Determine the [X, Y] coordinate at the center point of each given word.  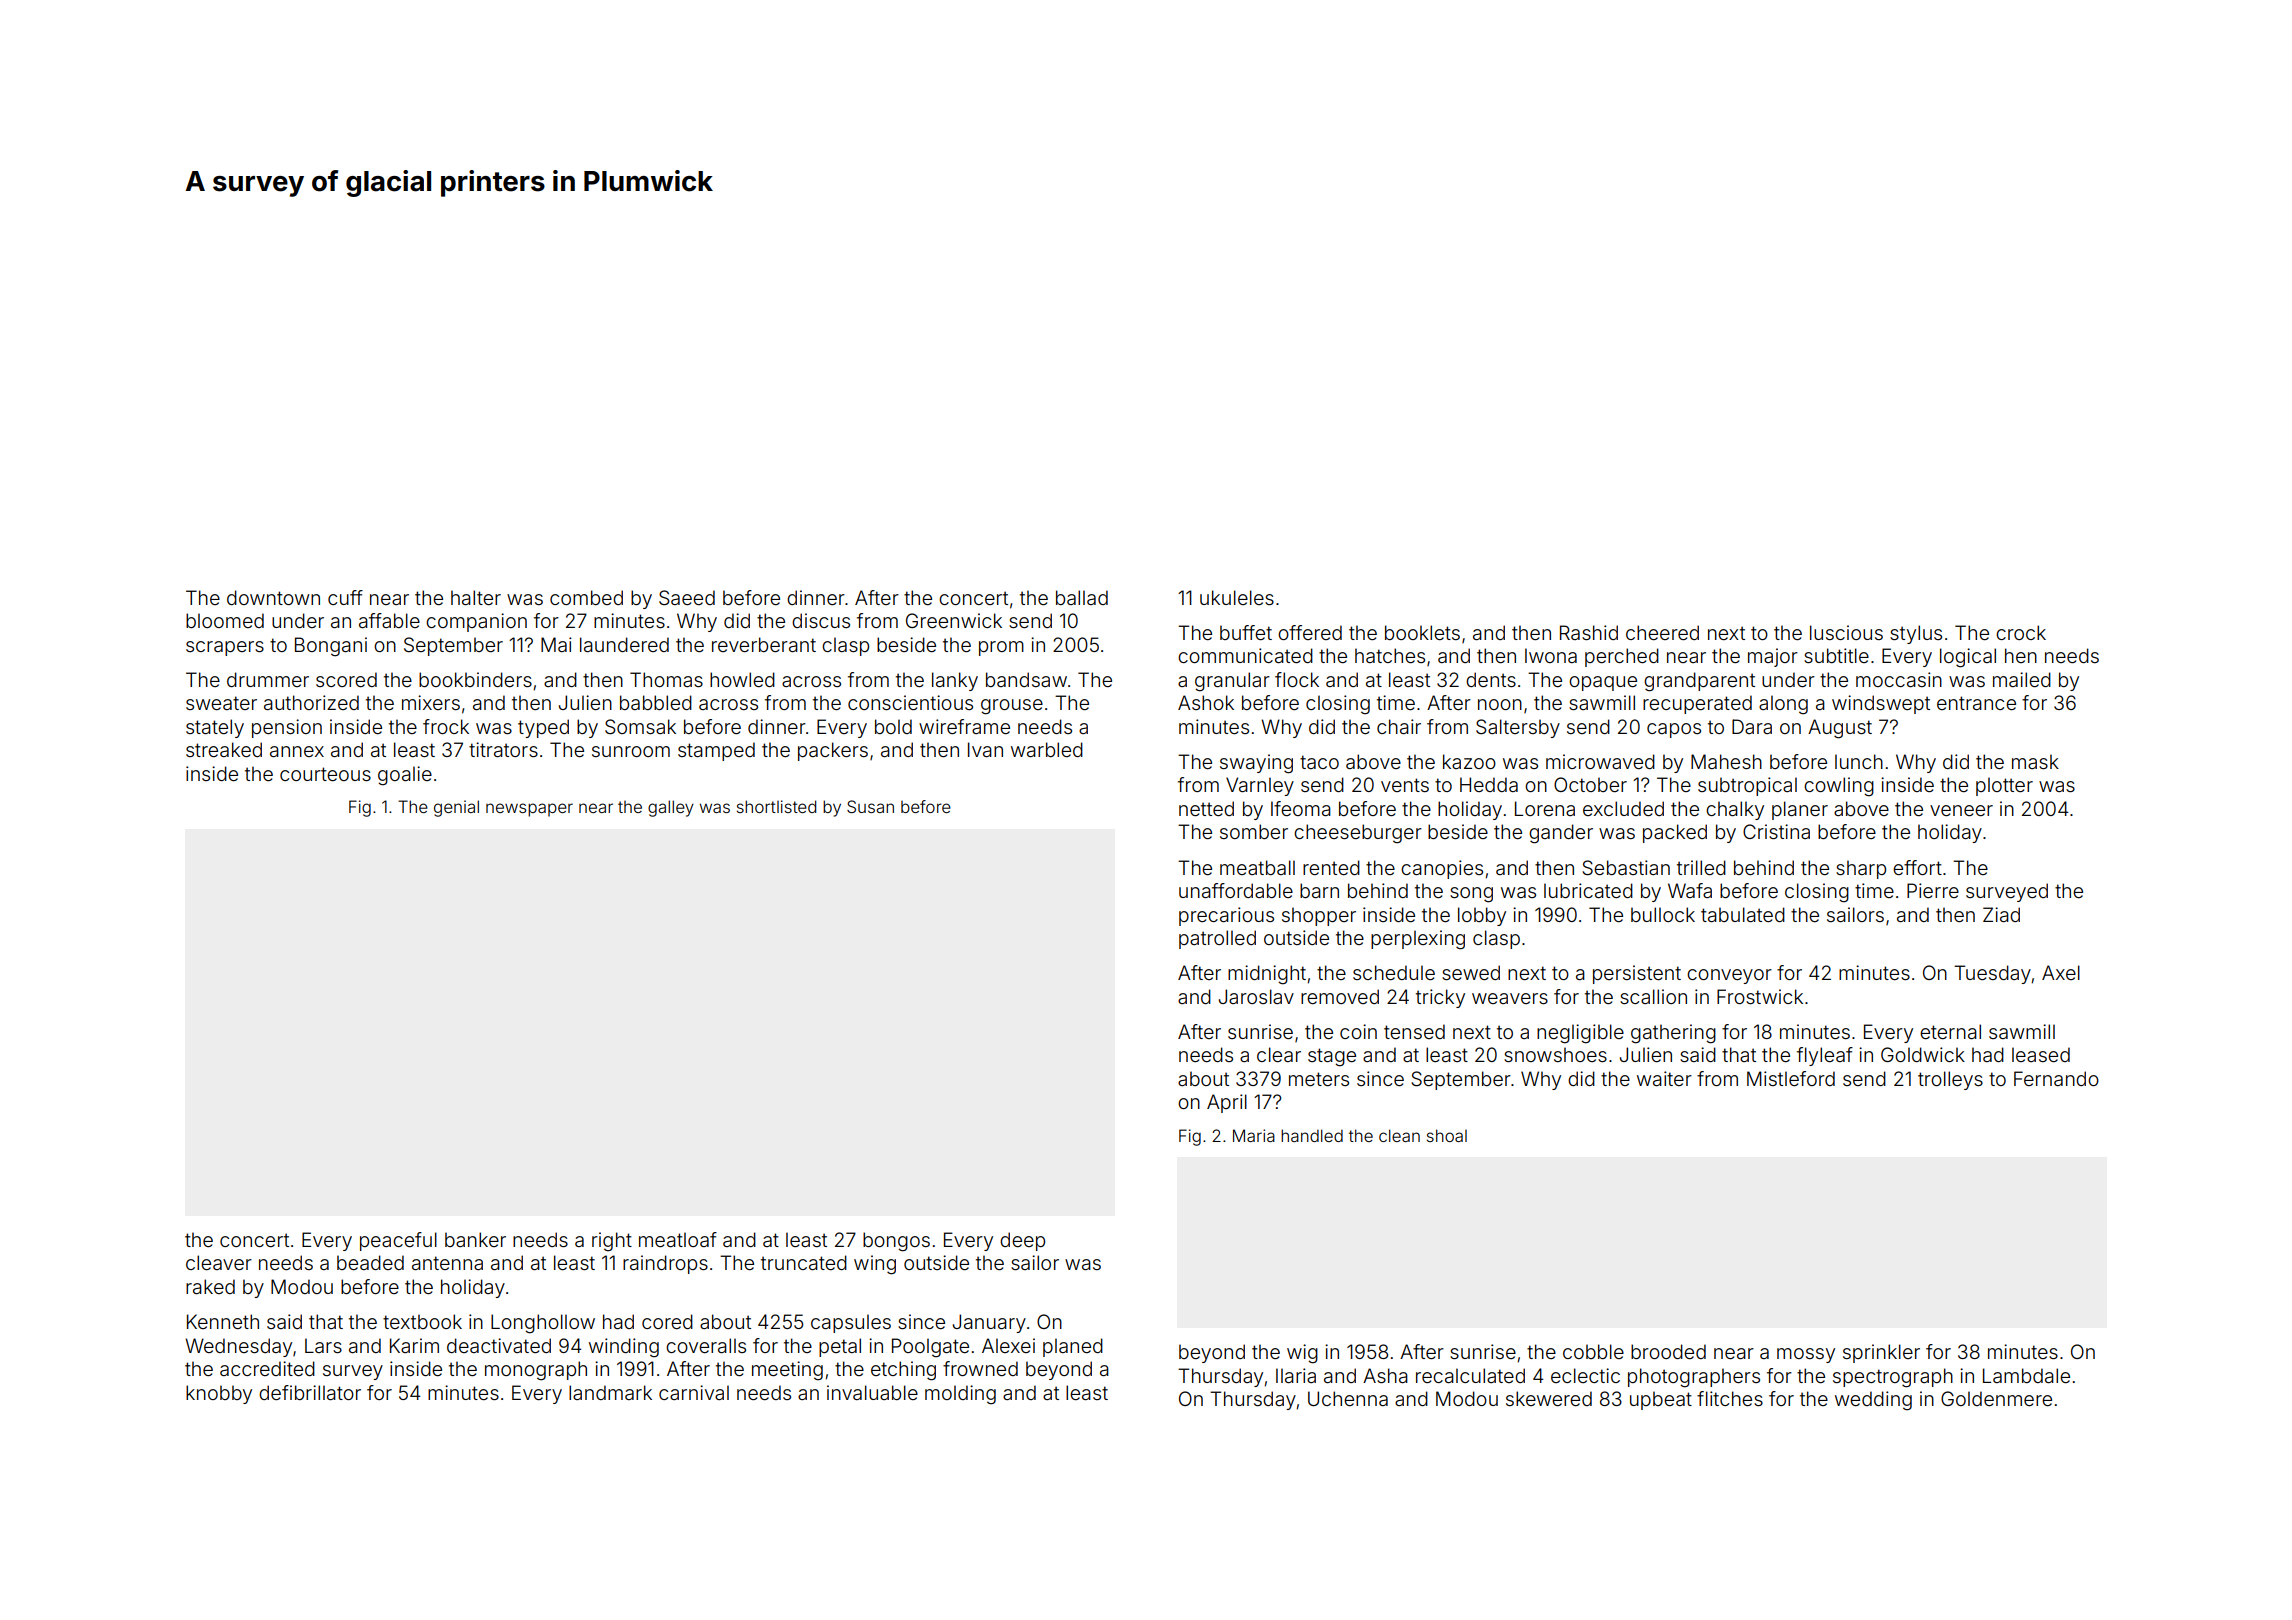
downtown [273, 597]
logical [1968, 658]
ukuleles [1237, 597]
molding [960, 1395]
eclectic [1585, 1375]
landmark [610, 1392]
